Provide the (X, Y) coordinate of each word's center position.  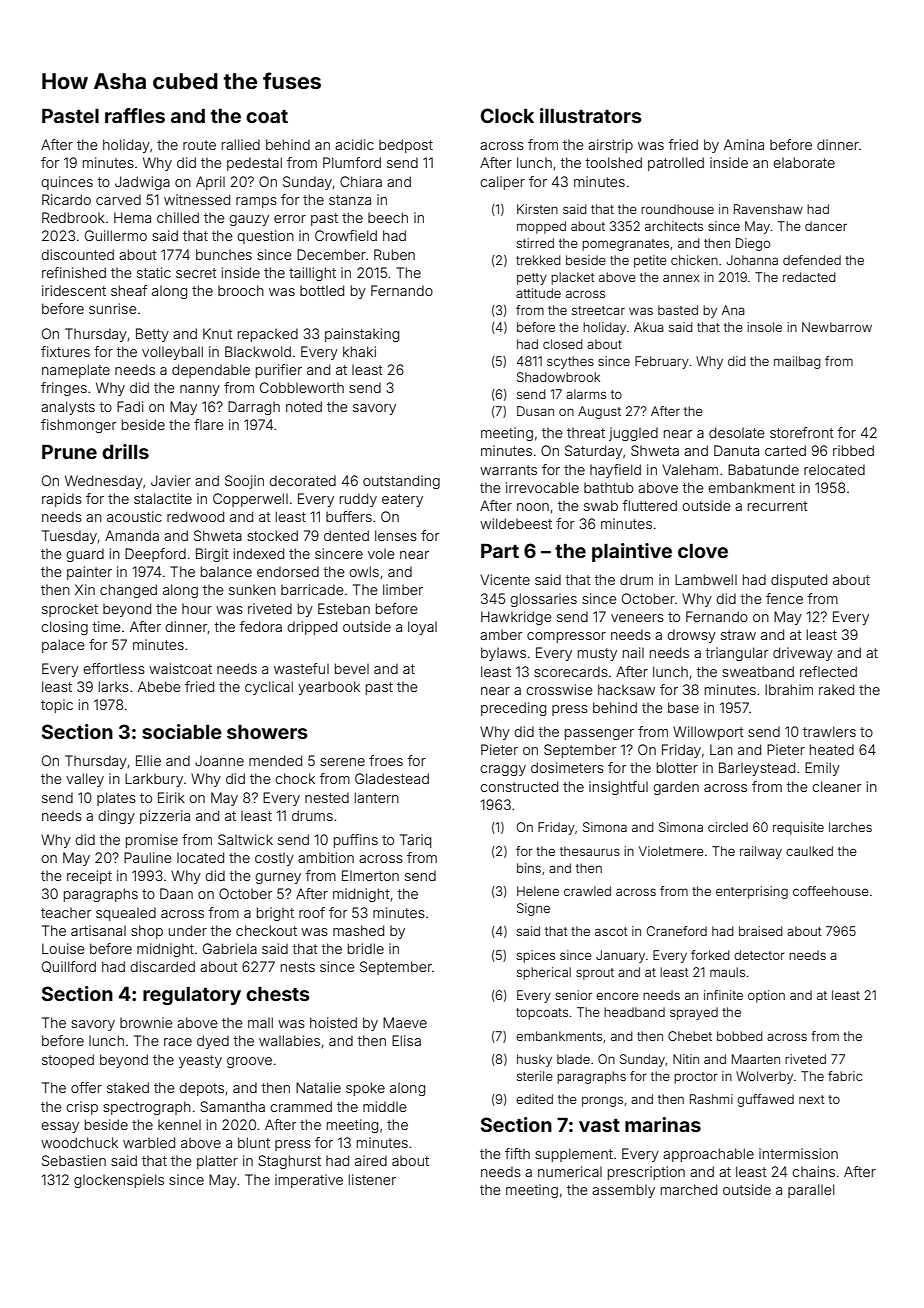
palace (63, 646)
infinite (723, 995)
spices (536, 956)
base (683, 707)
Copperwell (250, 500)
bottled (322, 290)
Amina (744, 144)
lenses (396, 535)
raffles (135, 115)
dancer (826, 226)
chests (278, 994)
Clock (507, 115)
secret (196, 273)
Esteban (344, 608)
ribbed (853, 450)
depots (201, 1089)
